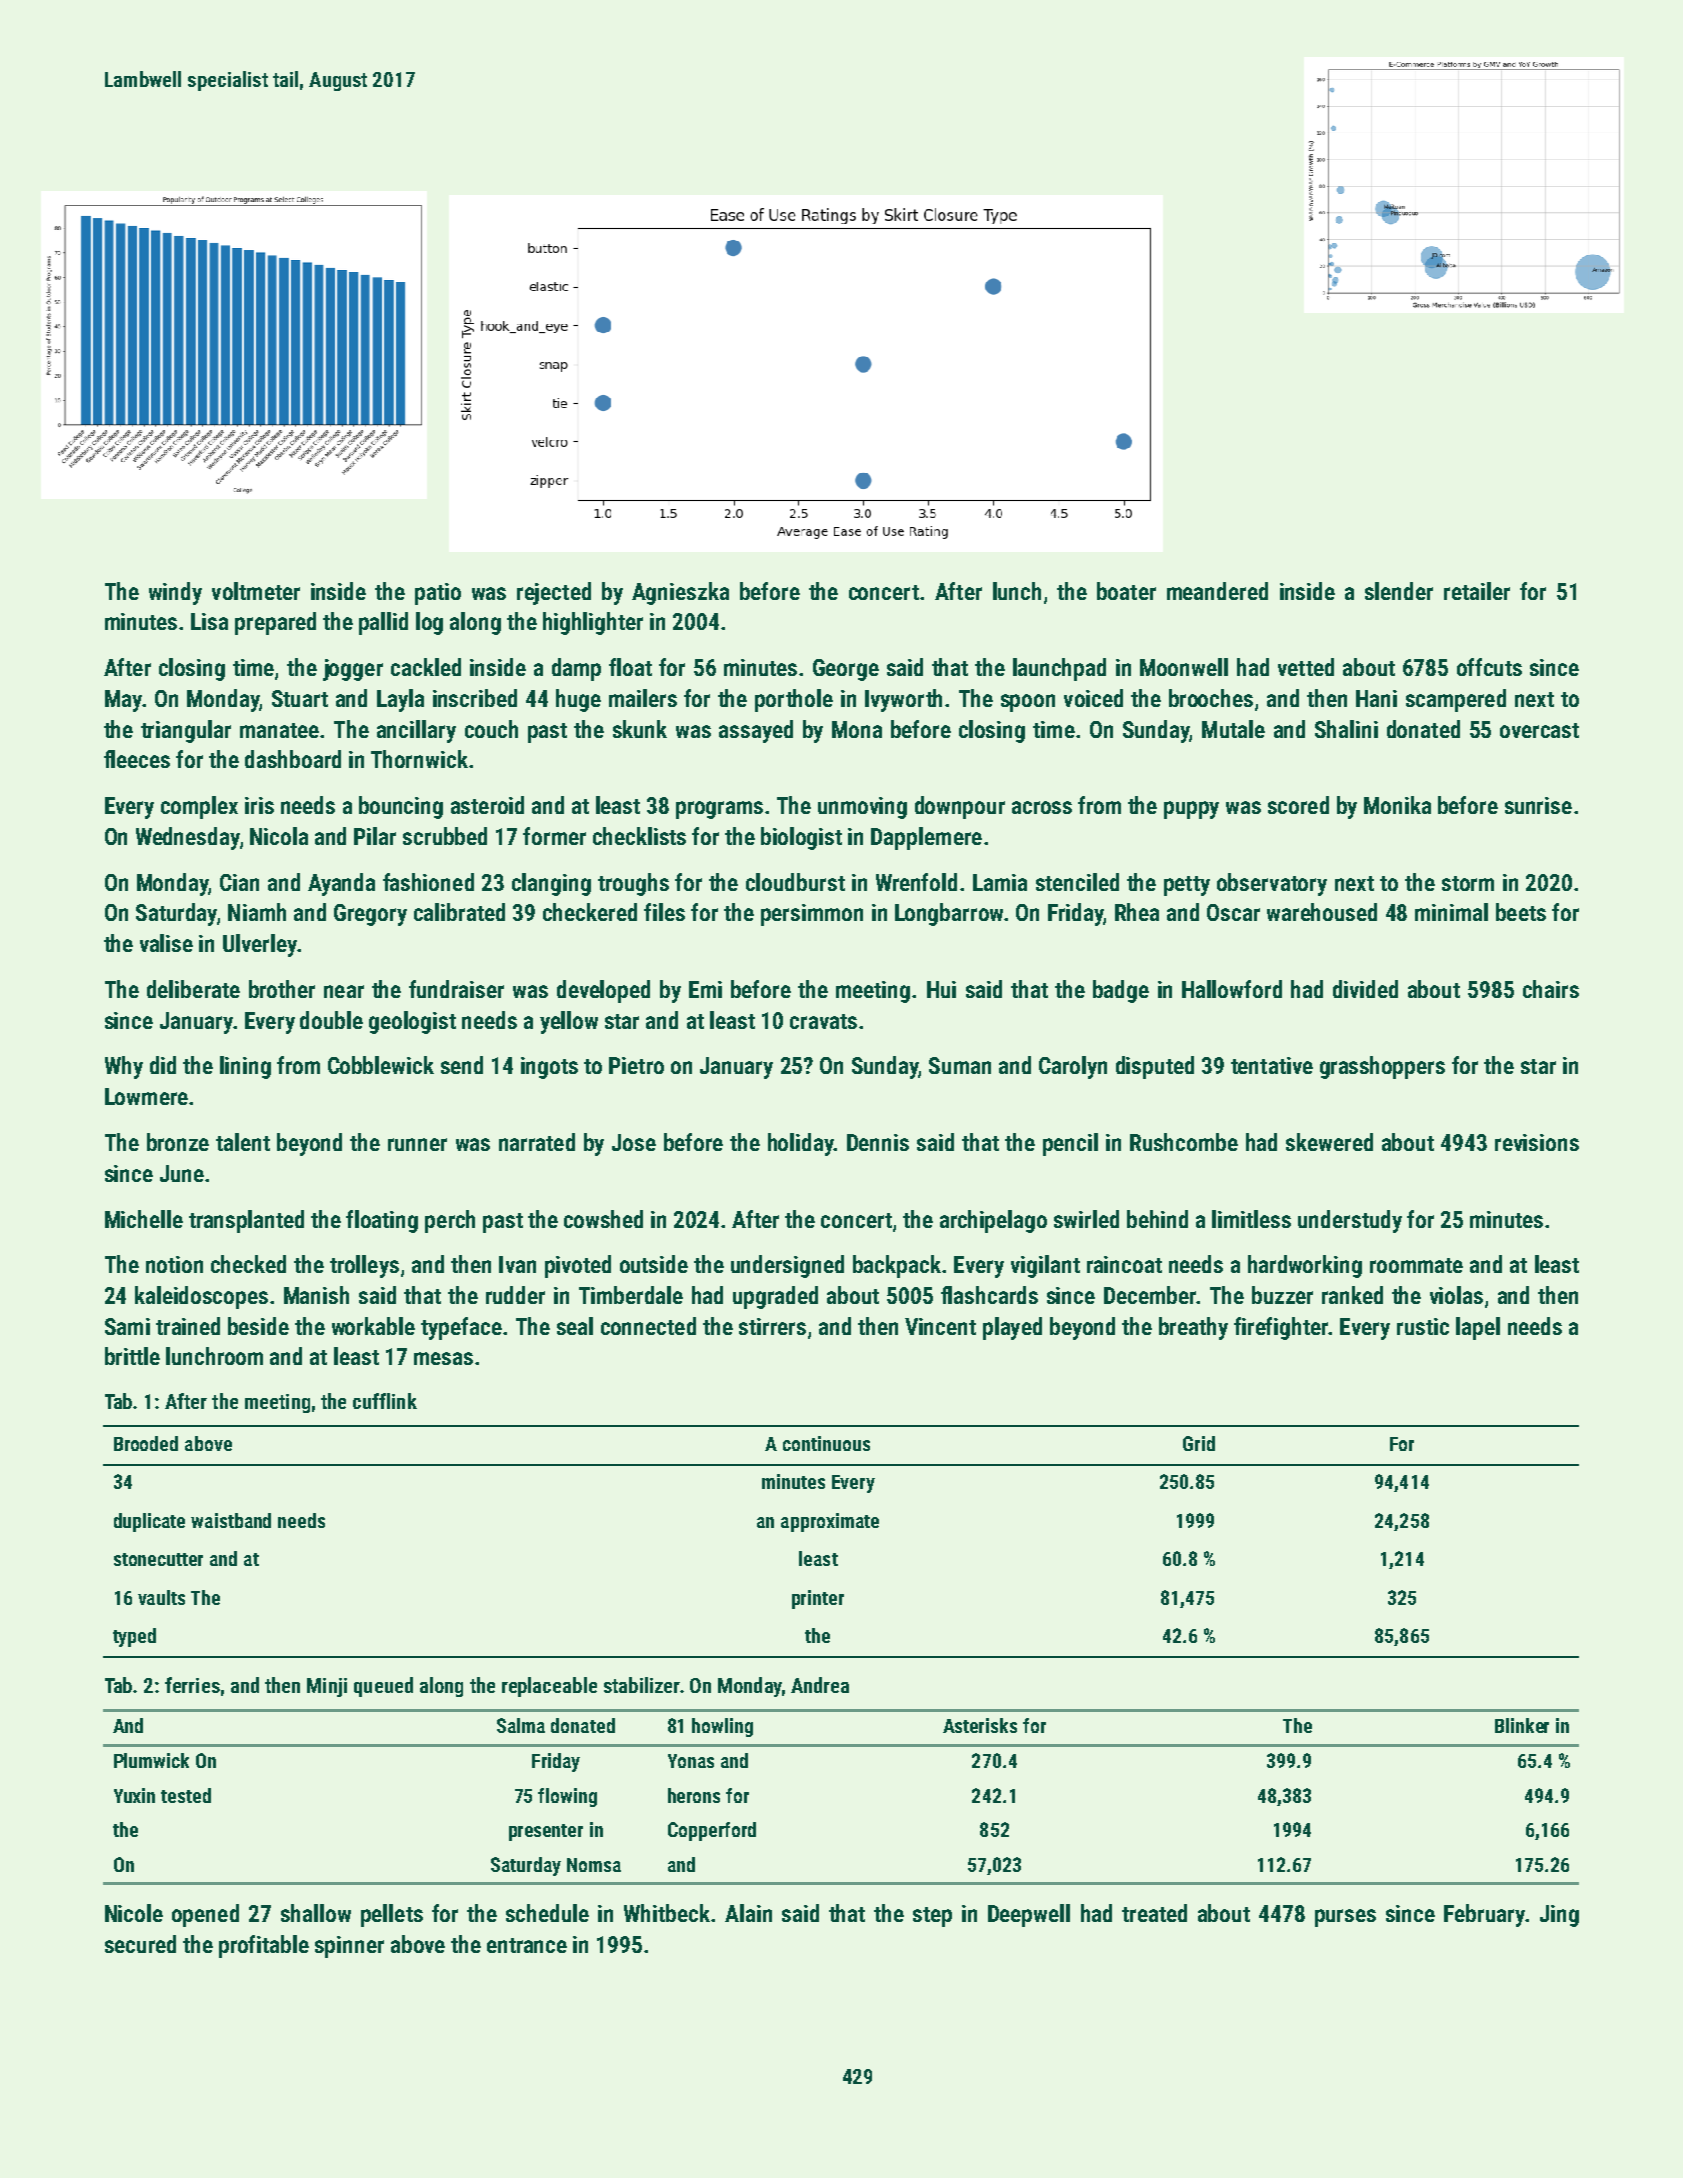  What do you see at coordinates (1522, 1725) in the screenshot?
I see `Blinker` at bounding box center [1522, 1725].
